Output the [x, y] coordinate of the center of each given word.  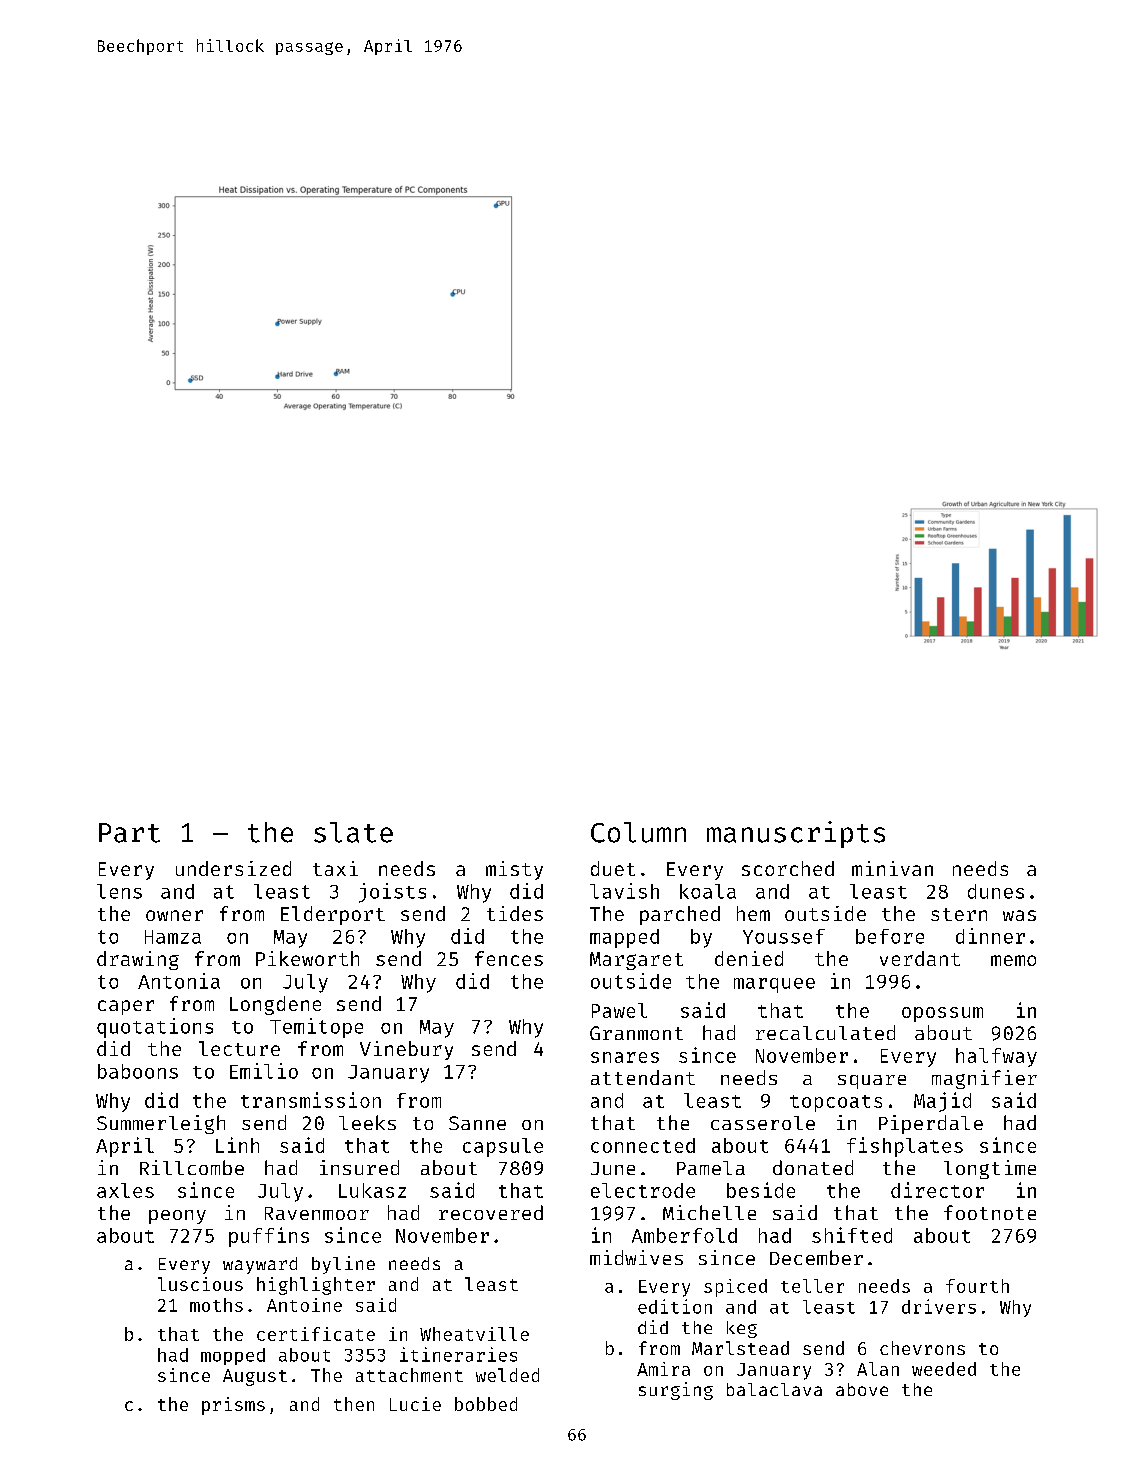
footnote [990, 1212]
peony [177, 1217]
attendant [643, 1077]
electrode [643, 1190]
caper [126, 1007]
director [937, 1190]
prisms [233, 1406]
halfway [996, 1057]
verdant [920, 958]
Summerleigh [161, 1124]
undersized [233, 868]
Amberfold [684, 1235]
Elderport [333, 915]
